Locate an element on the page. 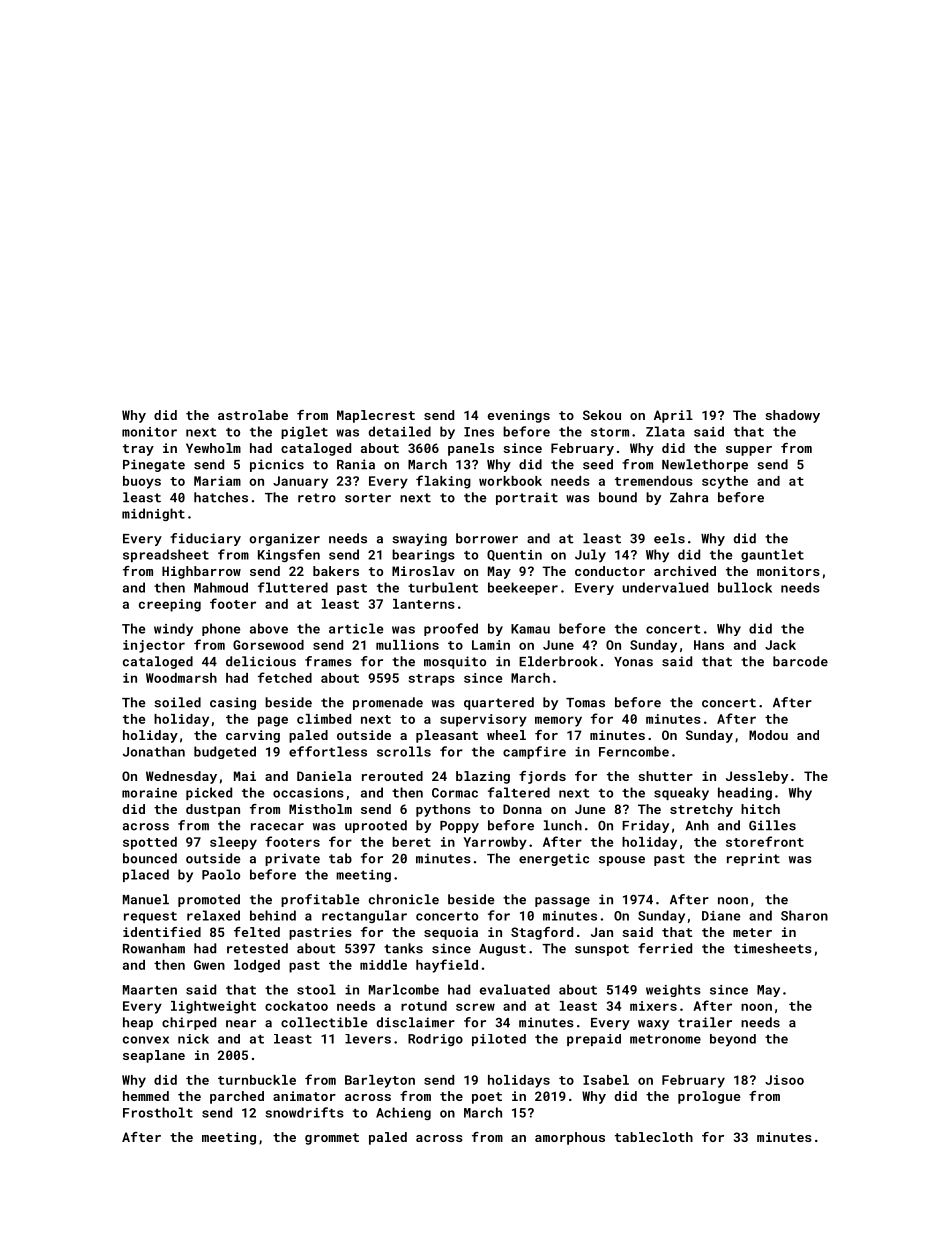  supper is located at coordinates (749, 451).
